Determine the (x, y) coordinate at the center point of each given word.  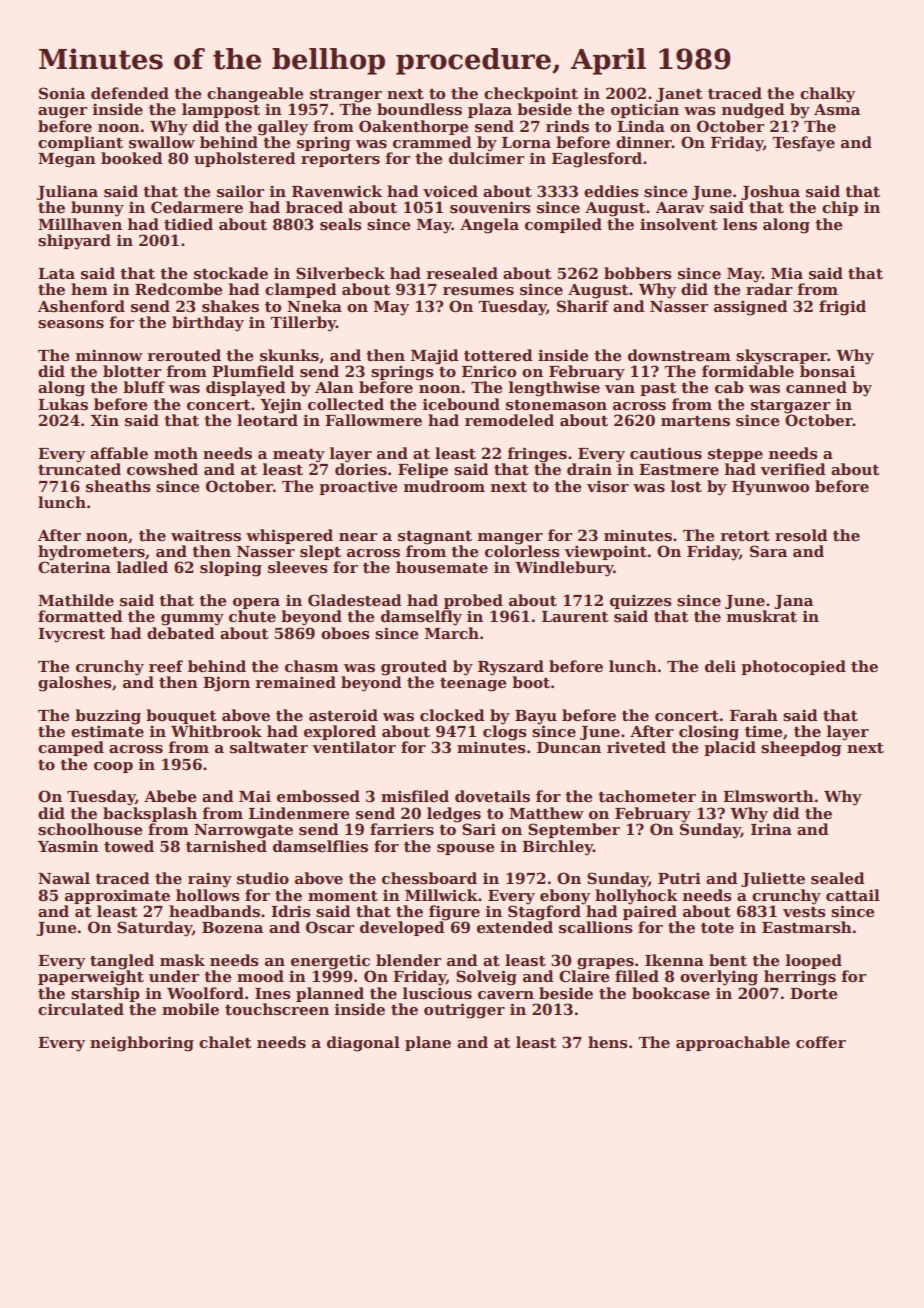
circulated (81, 1009)
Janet (679, 95)
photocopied (793, 667)
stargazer (790, 407)
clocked (452, 715)
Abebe (170, 796)
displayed (246, 389)
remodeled (509, 420)
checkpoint (531, 94)
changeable (255, 95)
